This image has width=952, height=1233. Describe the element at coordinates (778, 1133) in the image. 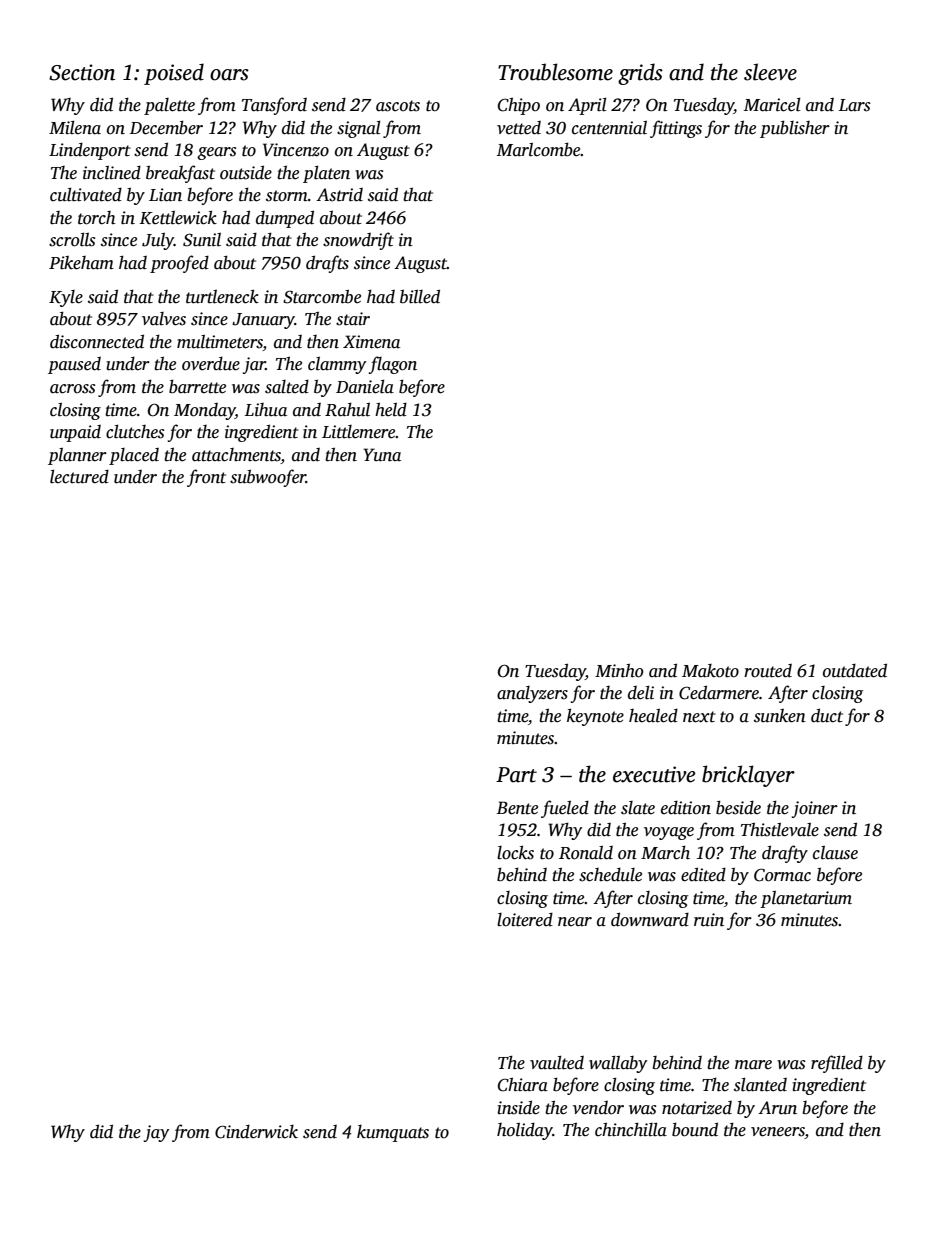

I see `veneers` at that location.
